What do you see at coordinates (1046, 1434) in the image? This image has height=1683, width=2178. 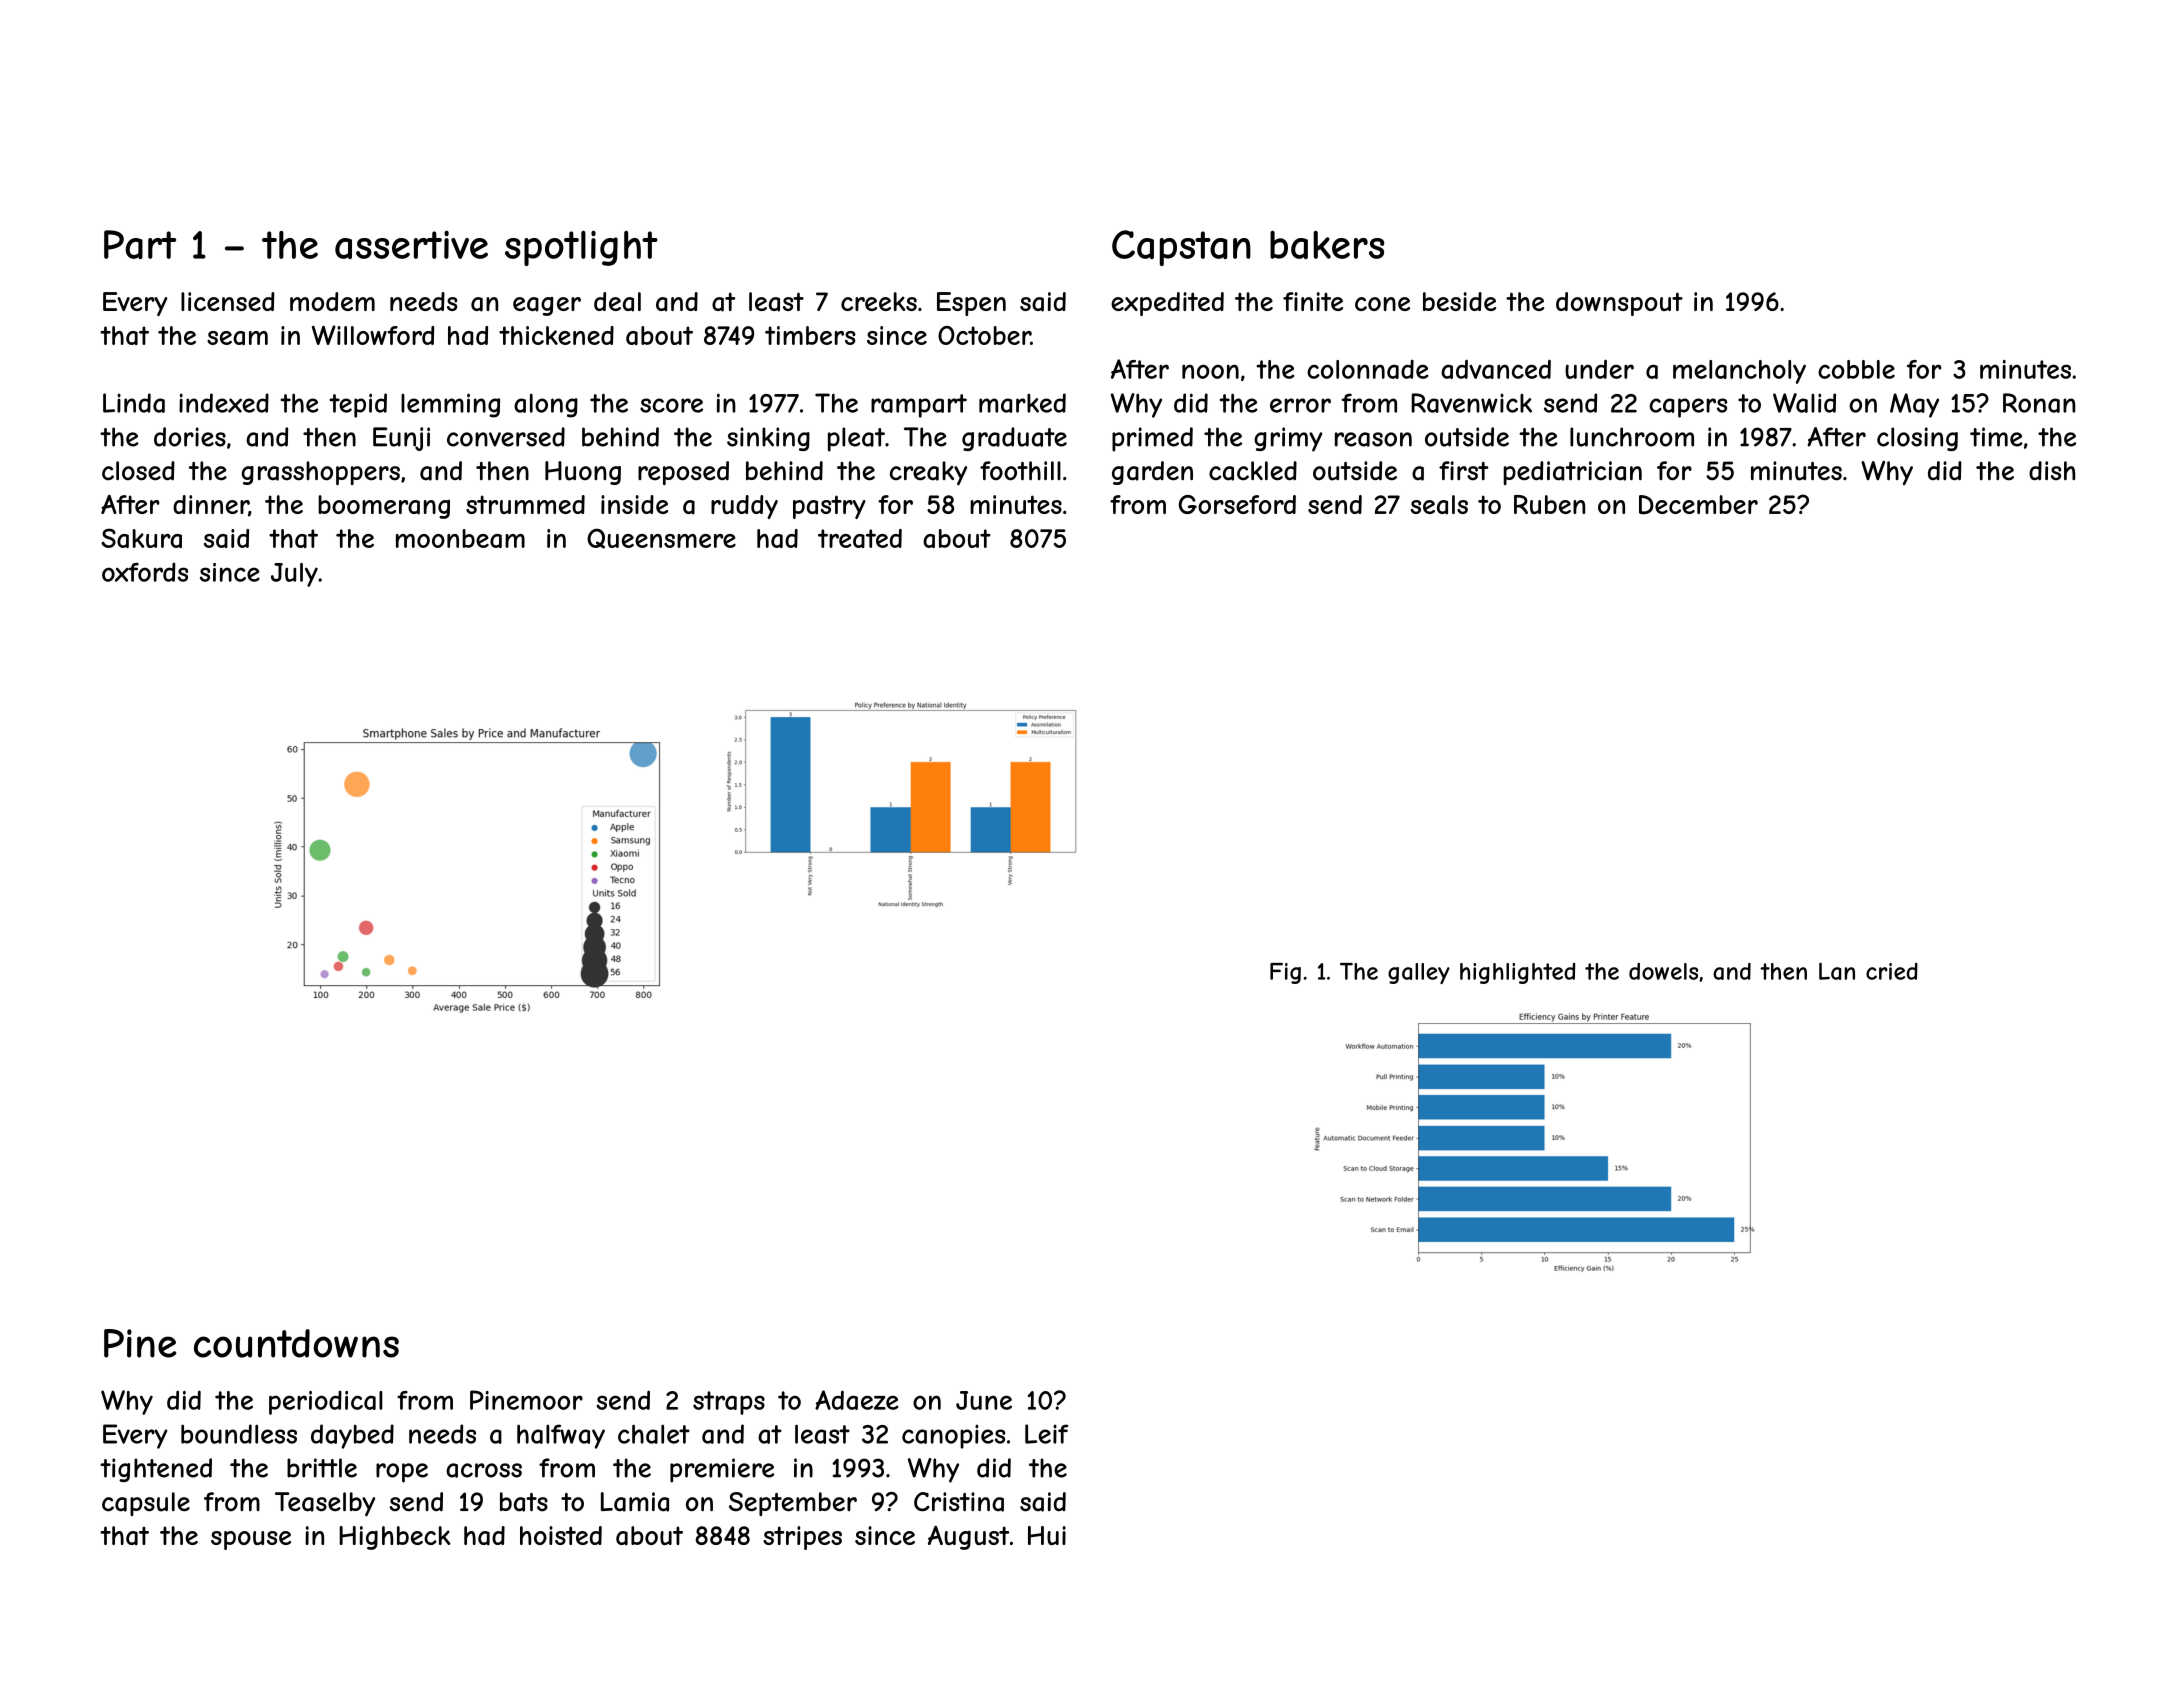 I see `Leif` at bounding box center [1046, 1434].
